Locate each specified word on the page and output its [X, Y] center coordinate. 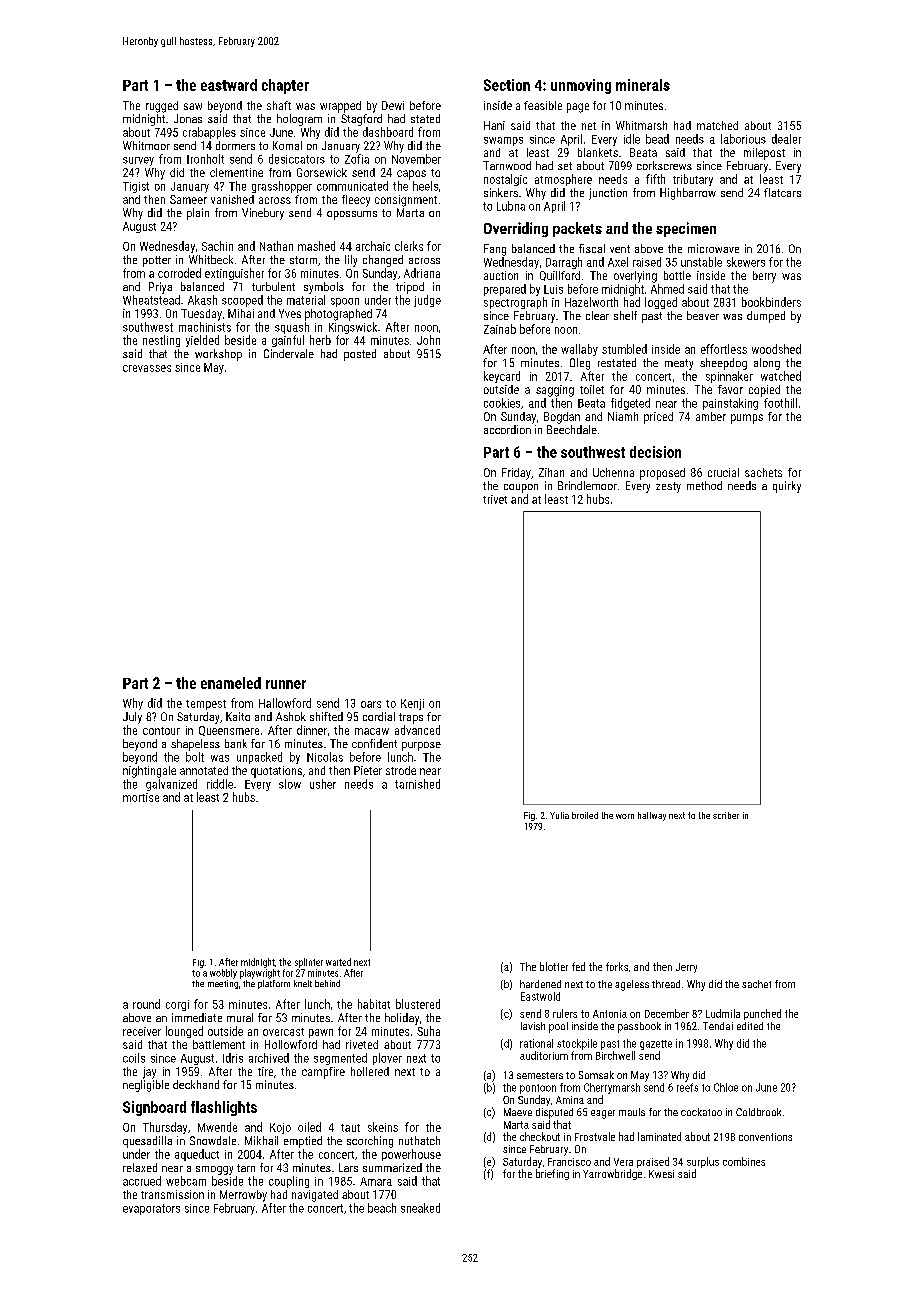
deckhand [196, 1084]
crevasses [147, 368]
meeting [223, 984]
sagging [555, 391]
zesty [668, 487]
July [132, 718]
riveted [362, 1044]
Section [507, 85]
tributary [693, 180]
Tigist [136, 187]
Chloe [726, 1087]
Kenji [412, 704]
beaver [703, 315]
